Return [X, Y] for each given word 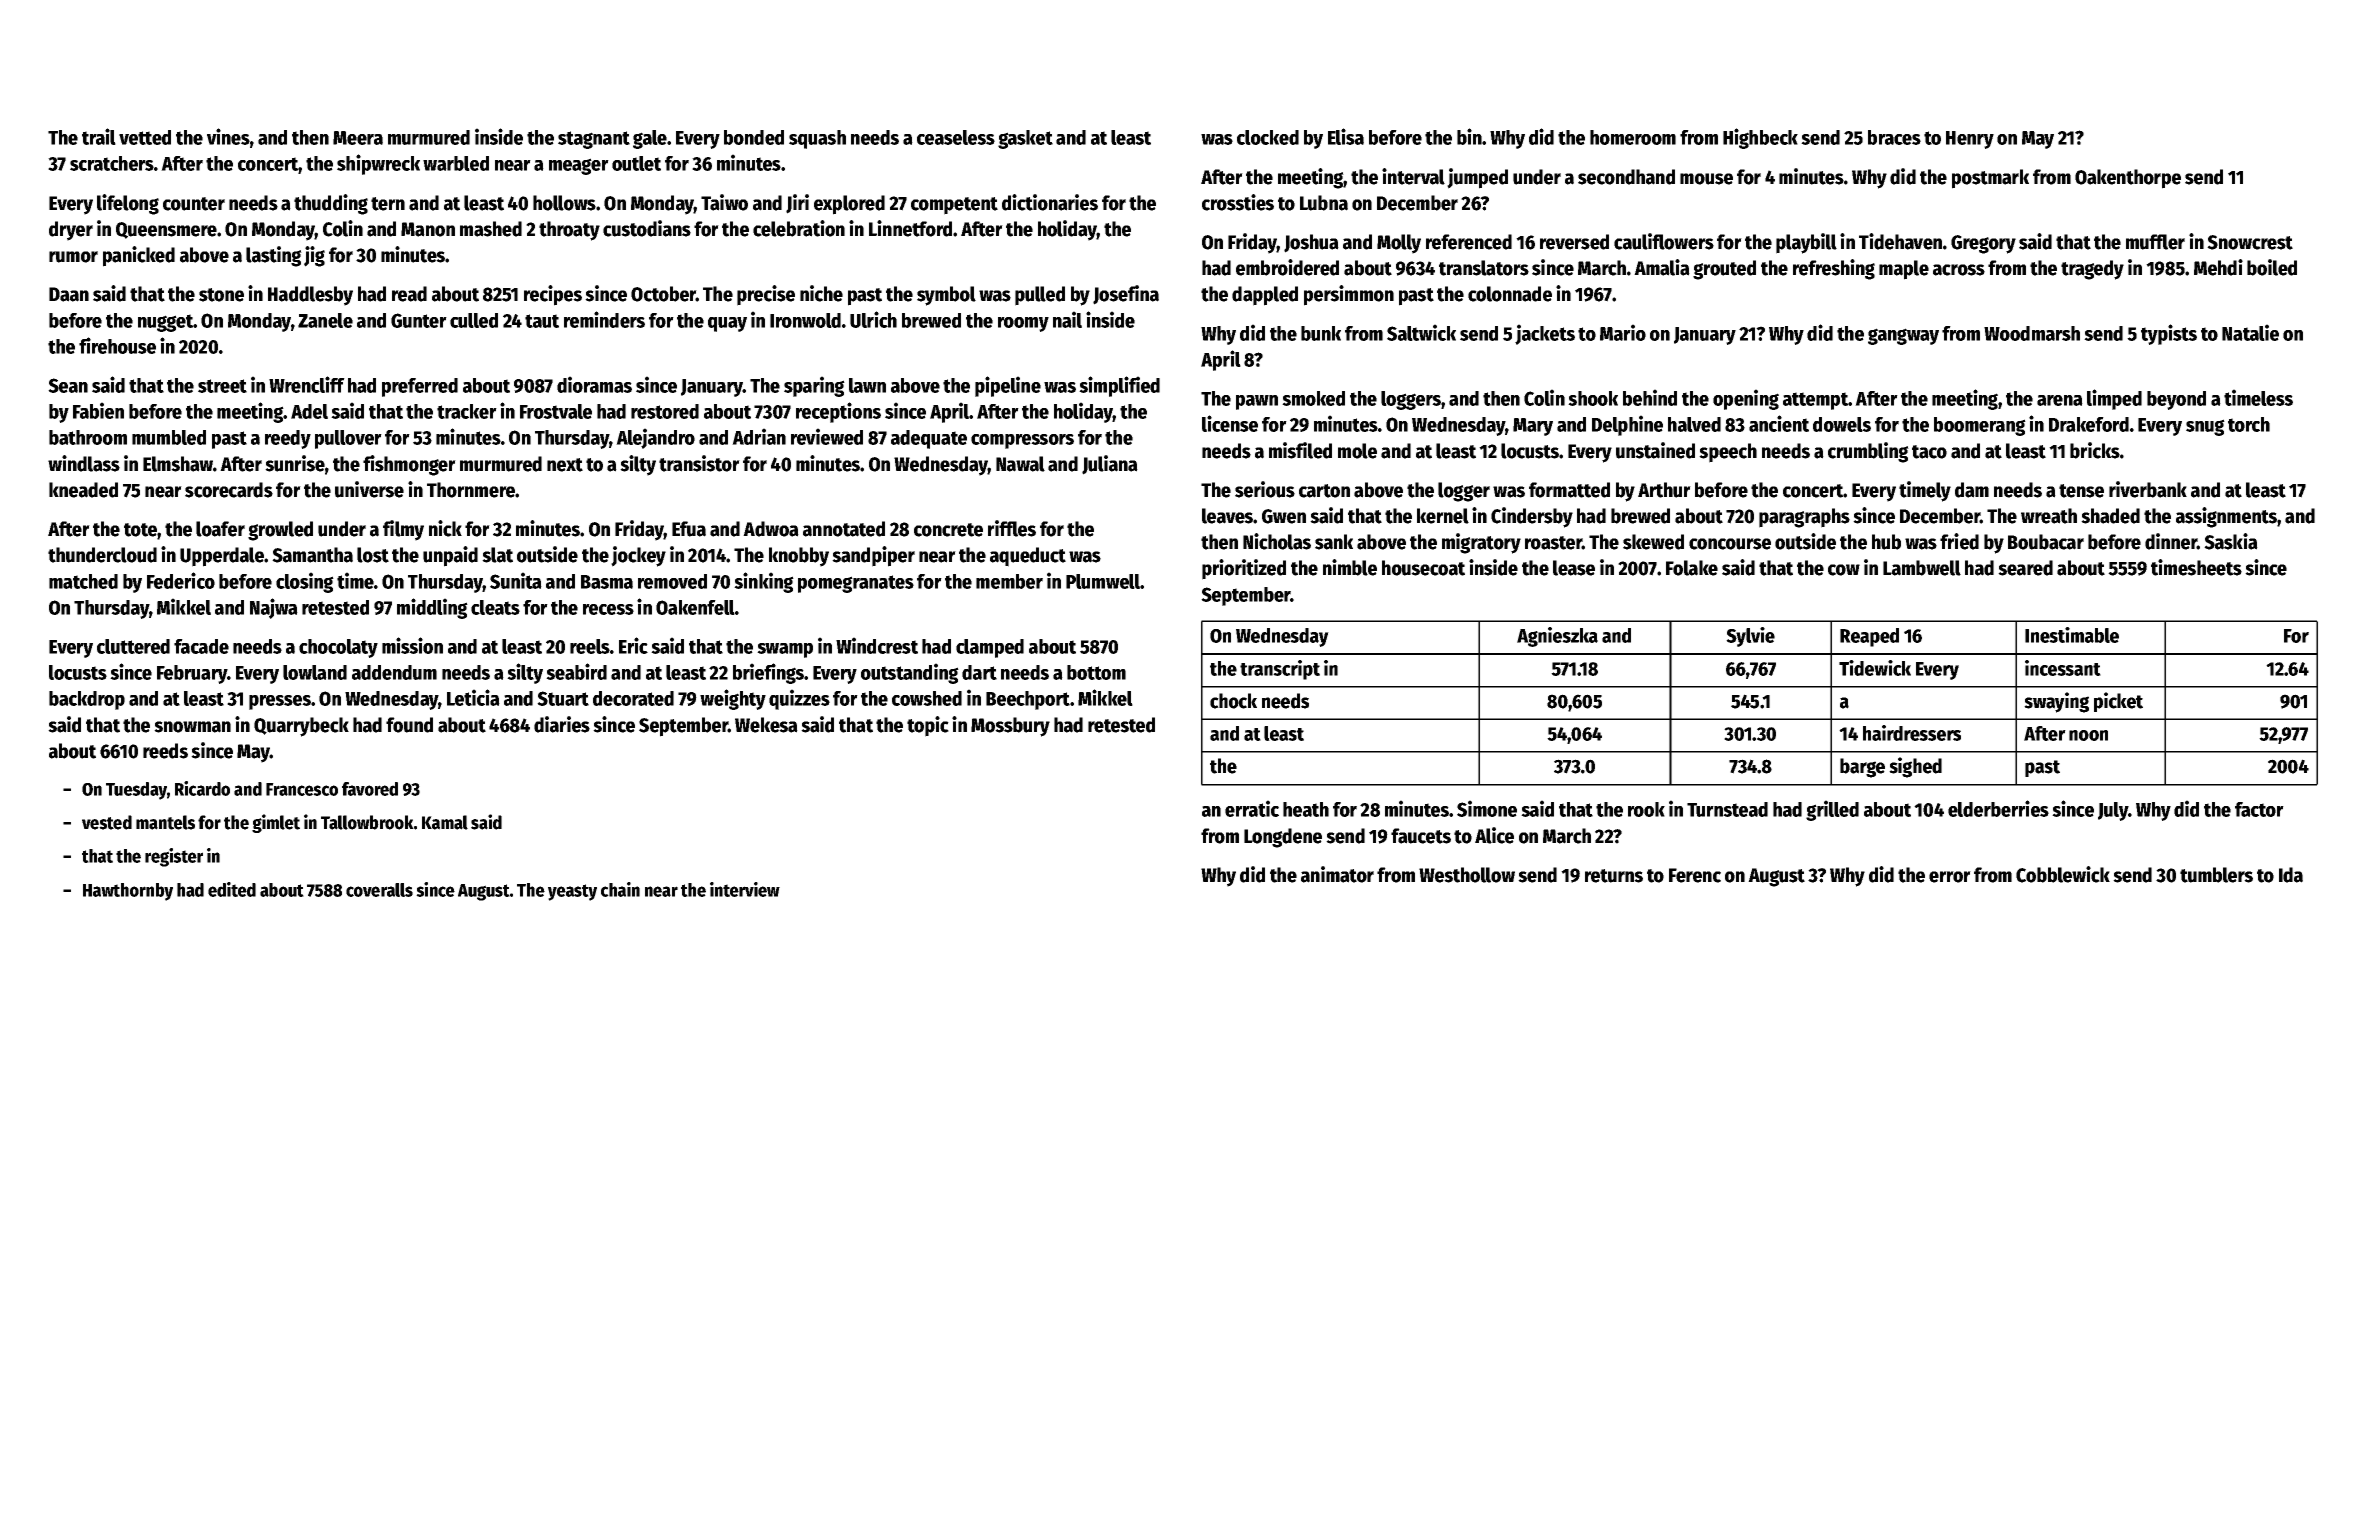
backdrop [87, 700]
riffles [1012, 528]
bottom [1096, 672]
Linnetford [910, 228]
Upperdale [222, 557]
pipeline [1008, 386]
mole [1357, 451]
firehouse [117, 345]
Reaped [1869, 637]
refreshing [1834, 269]
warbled [456, 163]
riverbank [2148, 489]
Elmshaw [178, 464]
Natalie [2250, 332]
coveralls [379, 890]
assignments [2226, 517]
